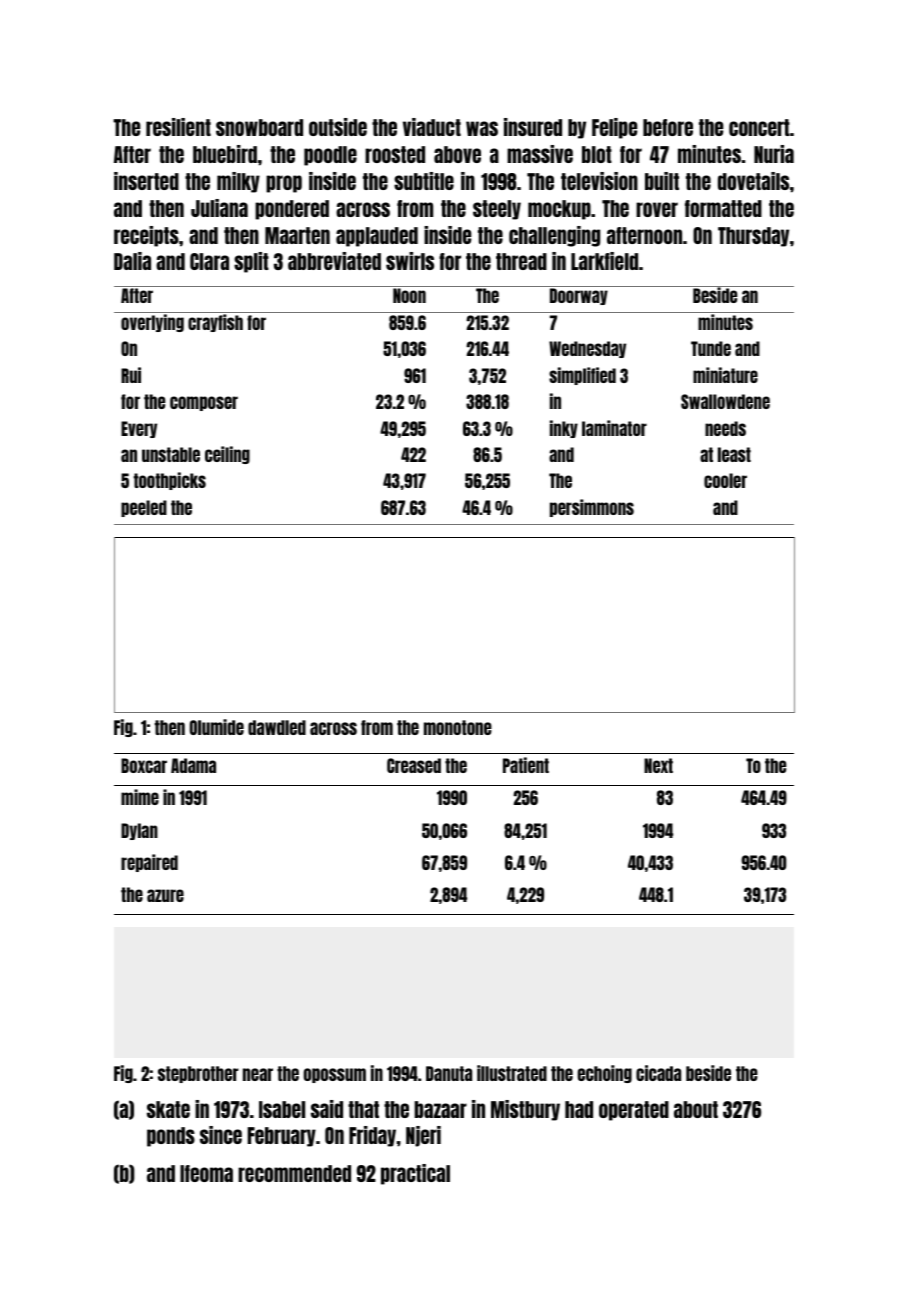  Describe the element at coordinates (193, 765) in the screenshot. I see `Adama` at that location.
